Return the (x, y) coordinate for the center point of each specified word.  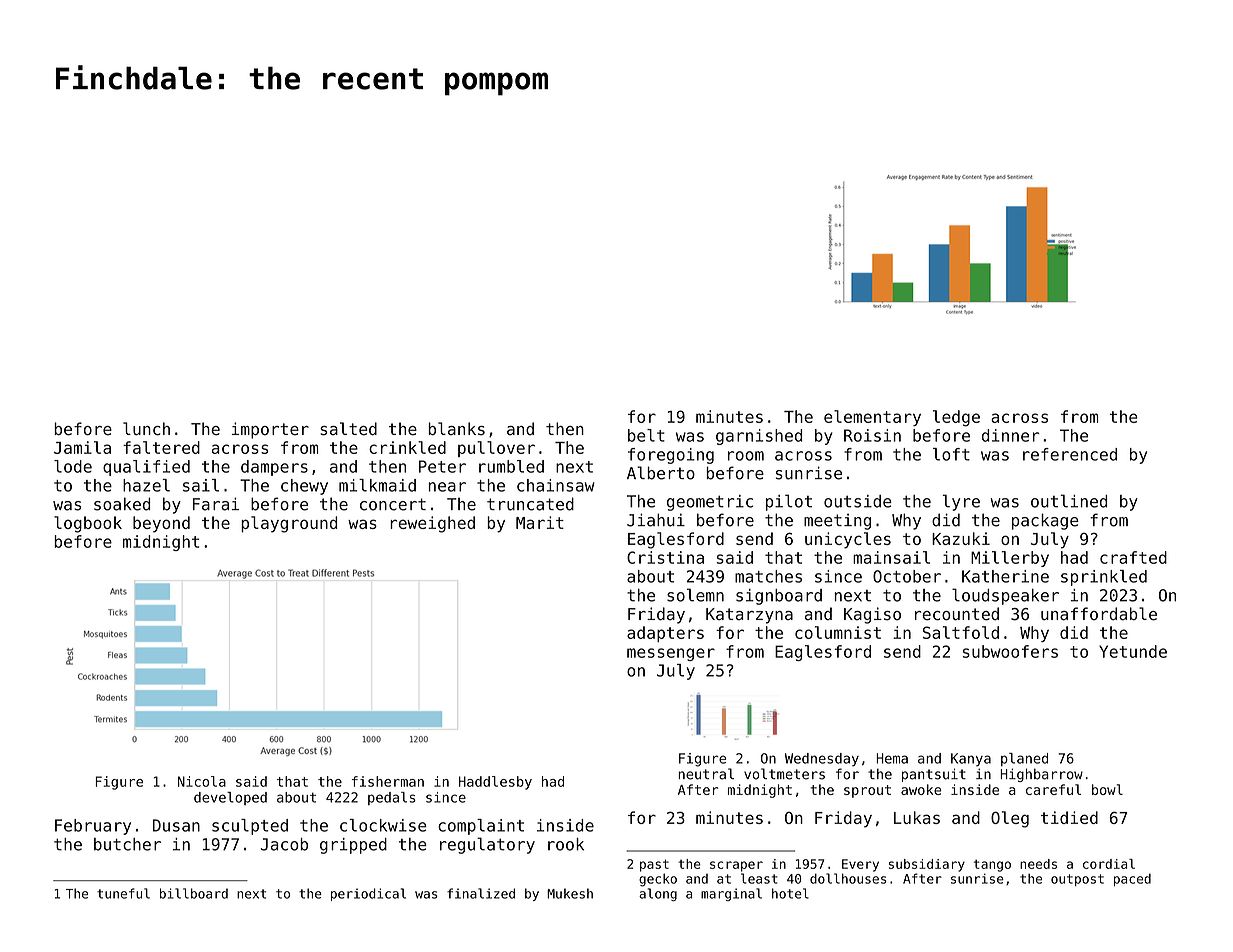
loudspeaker (1005, 596)
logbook (88, 524)
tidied (1069, 817)
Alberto (661, 473)
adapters (665, 634)
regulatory (487, 845)
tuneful (123, 893)
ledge (956, 418)
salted (348, 429)
